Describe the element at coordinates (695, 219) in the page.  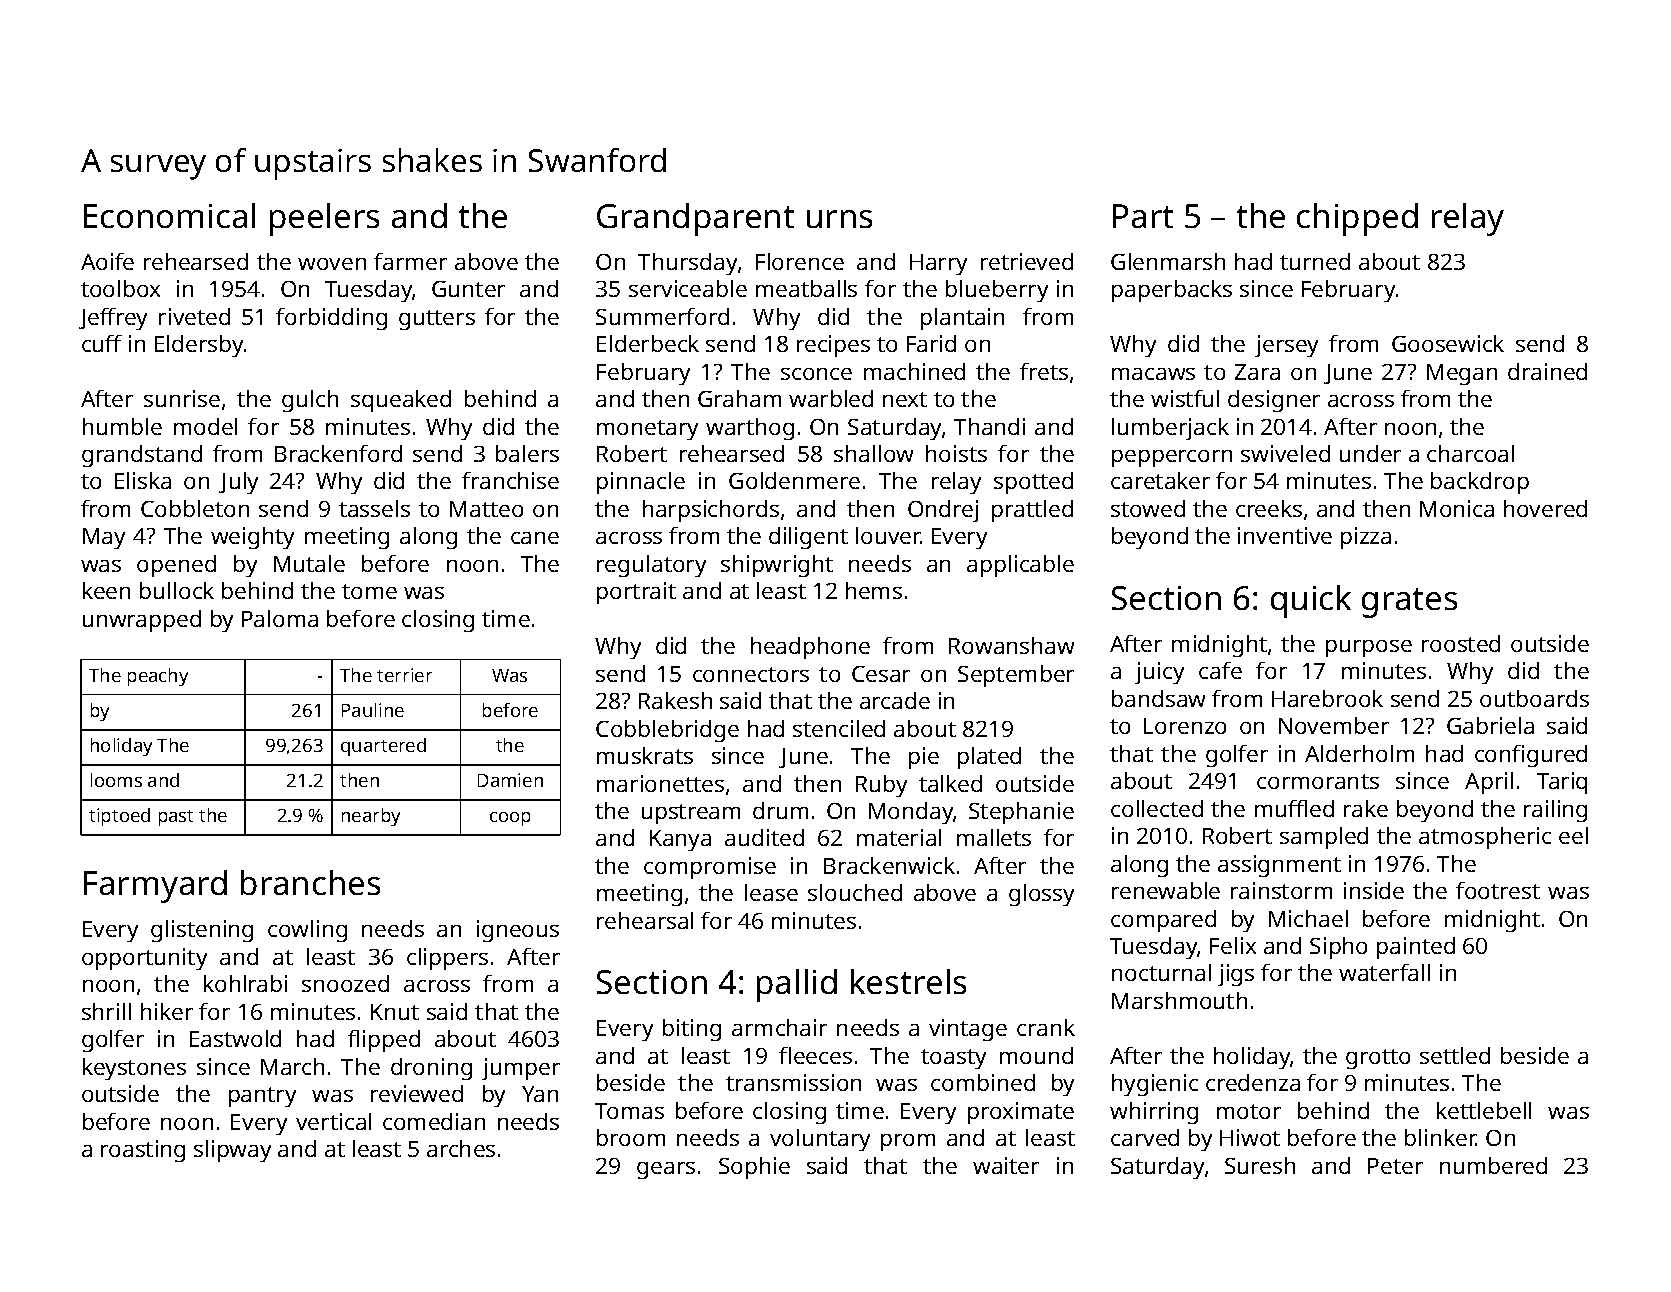
I see `Grandparent` at that location.
